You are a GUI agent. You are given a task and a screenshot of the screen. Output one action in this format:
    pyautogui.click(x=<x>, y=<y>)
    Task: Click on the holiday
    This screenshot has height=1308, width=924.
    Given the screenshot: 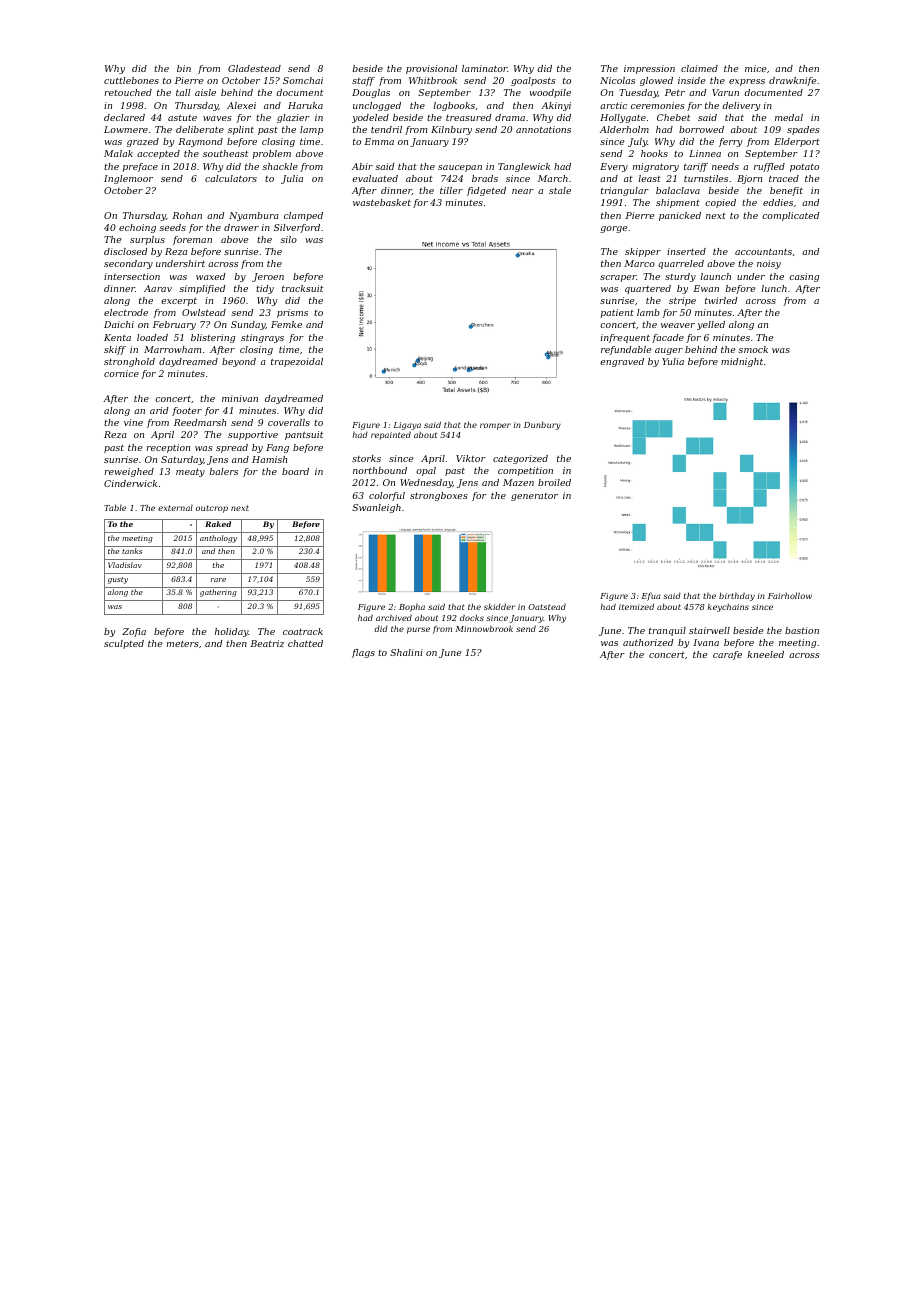 What is the action you would take?
    pyautogui.click(x=231, y=632)
